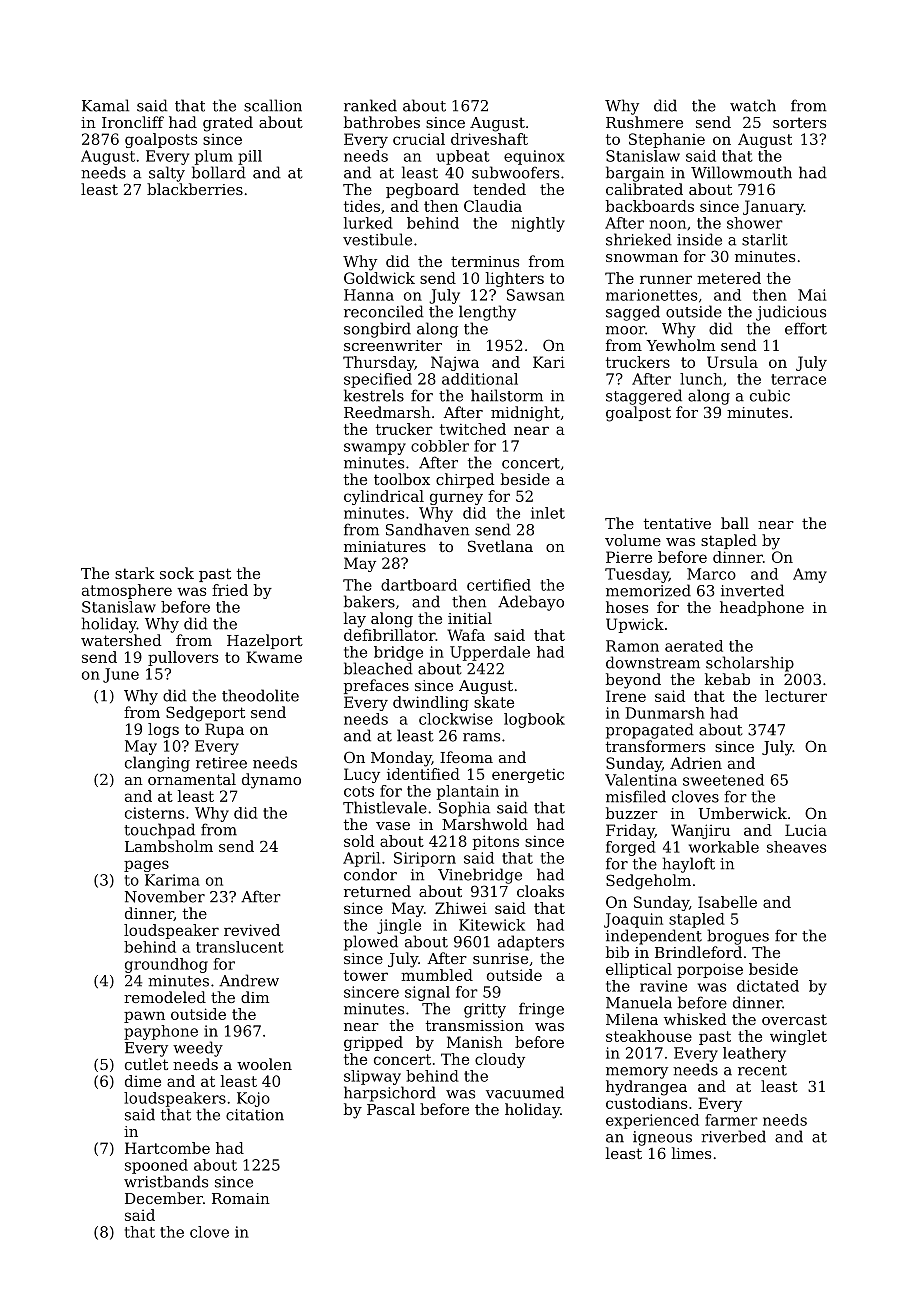 The width and height of the page is (908, 1316). What do you see at coordinates (470, 618) in the page?
I see `initial` at bounding box center [470, 618].
